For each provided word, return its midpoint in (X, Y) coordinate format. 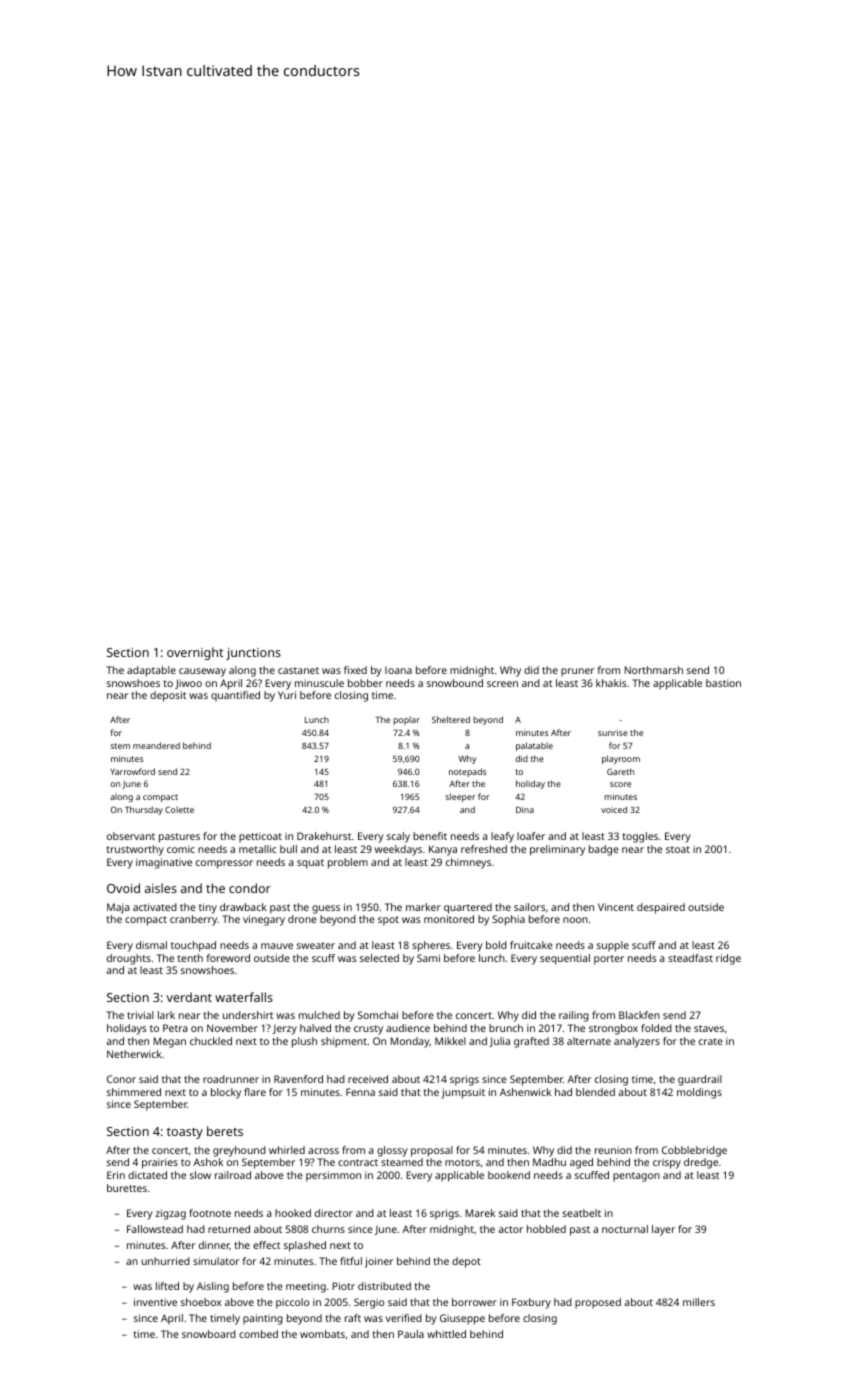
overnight (195, 653)
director (334, 1213)
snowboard (209, 1334)
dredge (701, 1163)
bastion (723, 683)
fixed (355, 670)
